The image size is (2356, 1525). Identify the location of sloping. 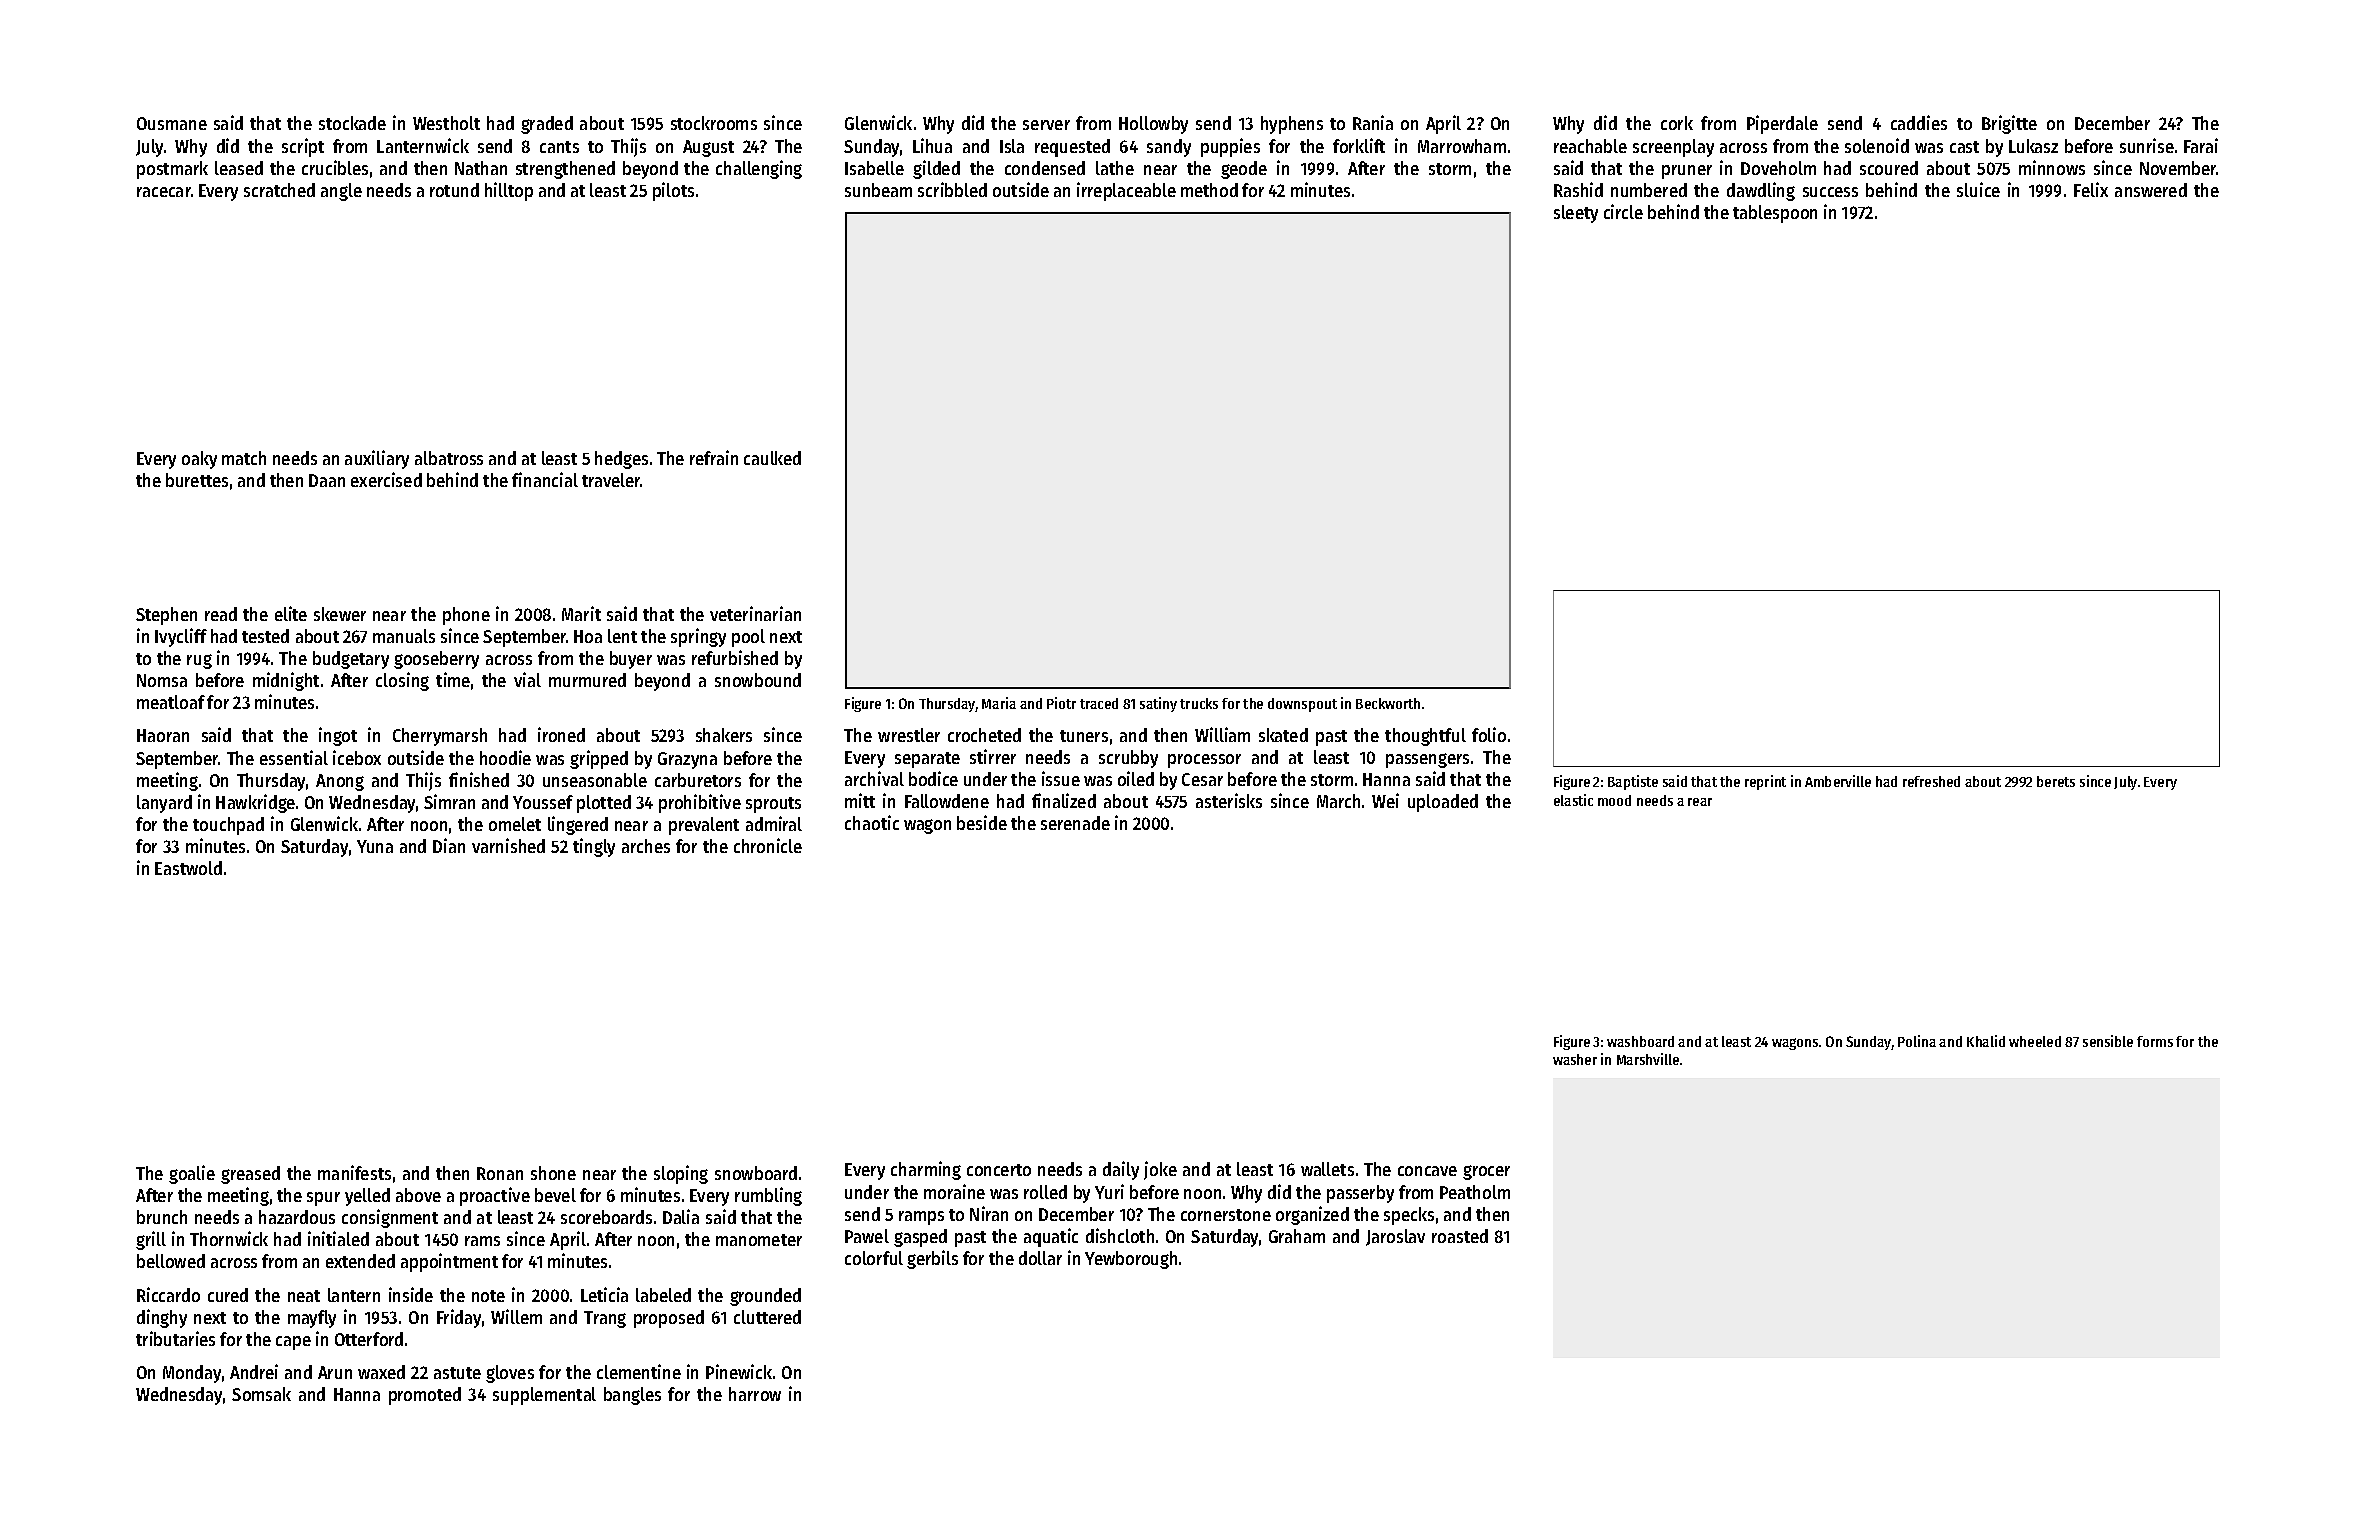
(681, 1174).
